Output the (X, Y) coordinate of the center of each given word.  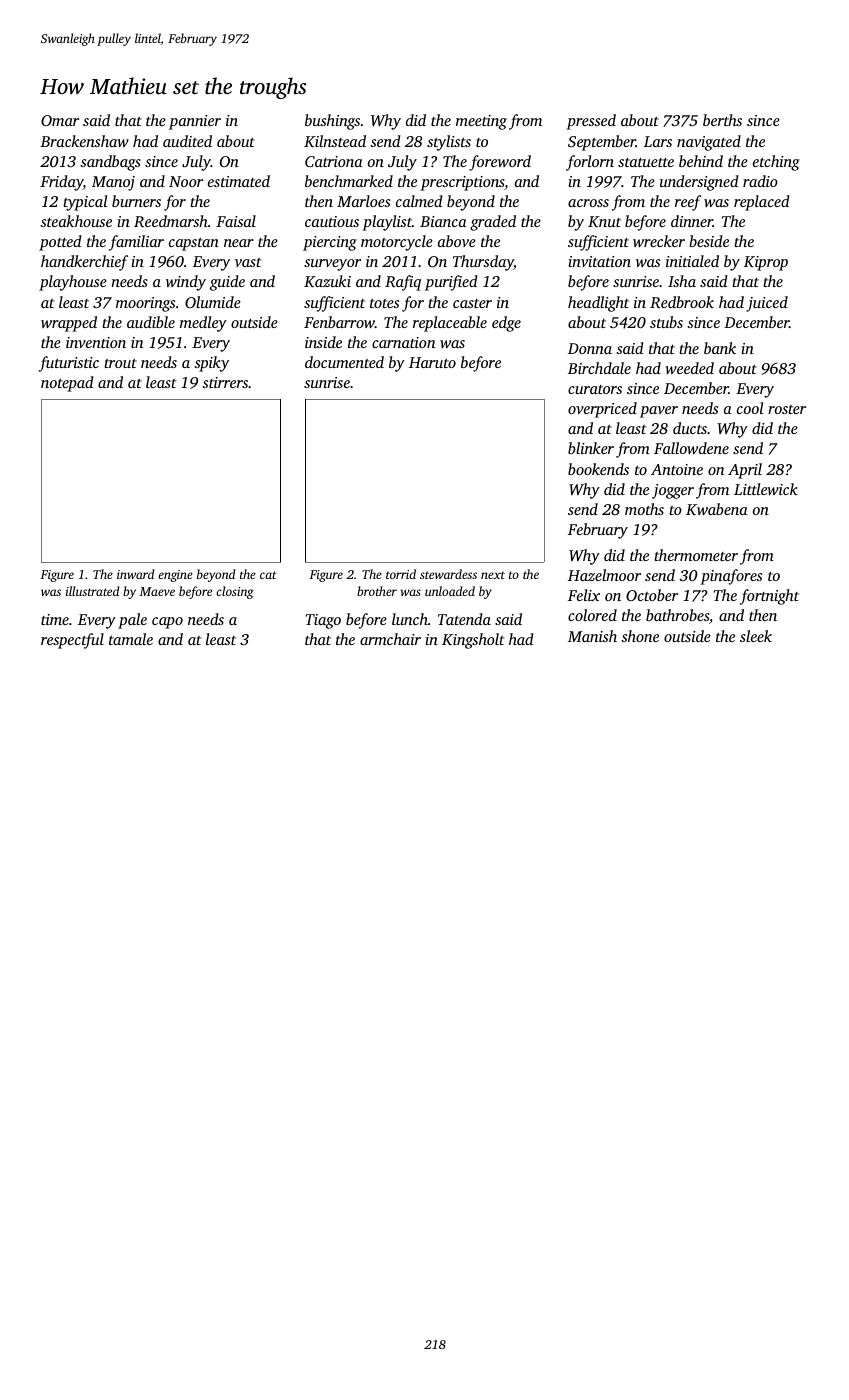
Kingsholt (473, 641)
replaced (762, 203)
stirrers (225, 382)
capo (167, 623)
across (588, 203)
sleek (756, 636)
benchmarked (349, 181)
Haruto (432, 362)
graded (493, 223)
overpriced (602, 410)
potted (60, 243)
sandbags (110, 163)
